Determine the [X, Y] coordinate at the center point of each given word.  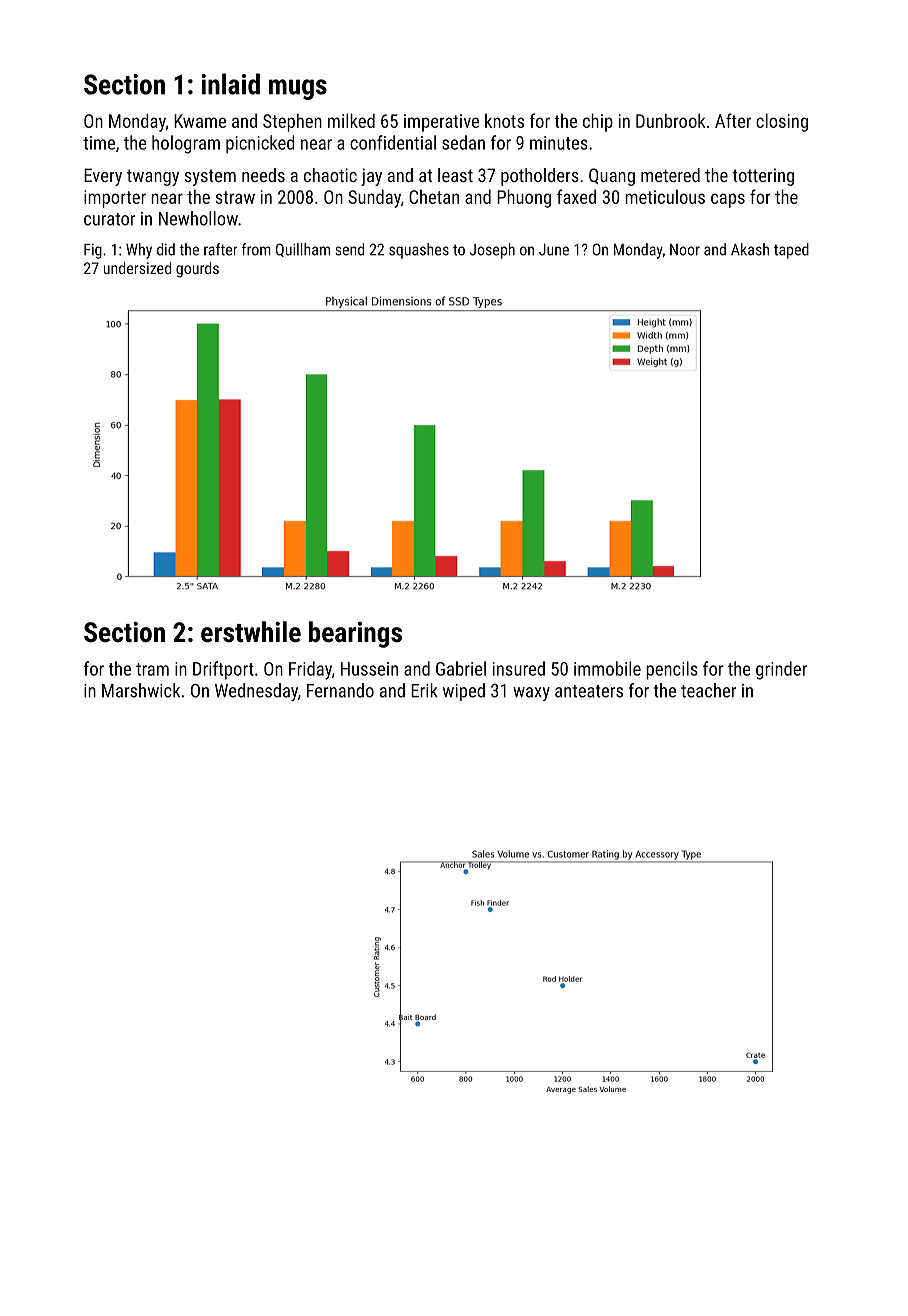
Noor [685, 250]
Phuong [524, 198]
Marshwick [141, 690]
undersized [137, 268]
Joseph [492, 251]
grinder [781, 670]
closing [782, 122]
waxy [531, 694]
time [99, 143]
